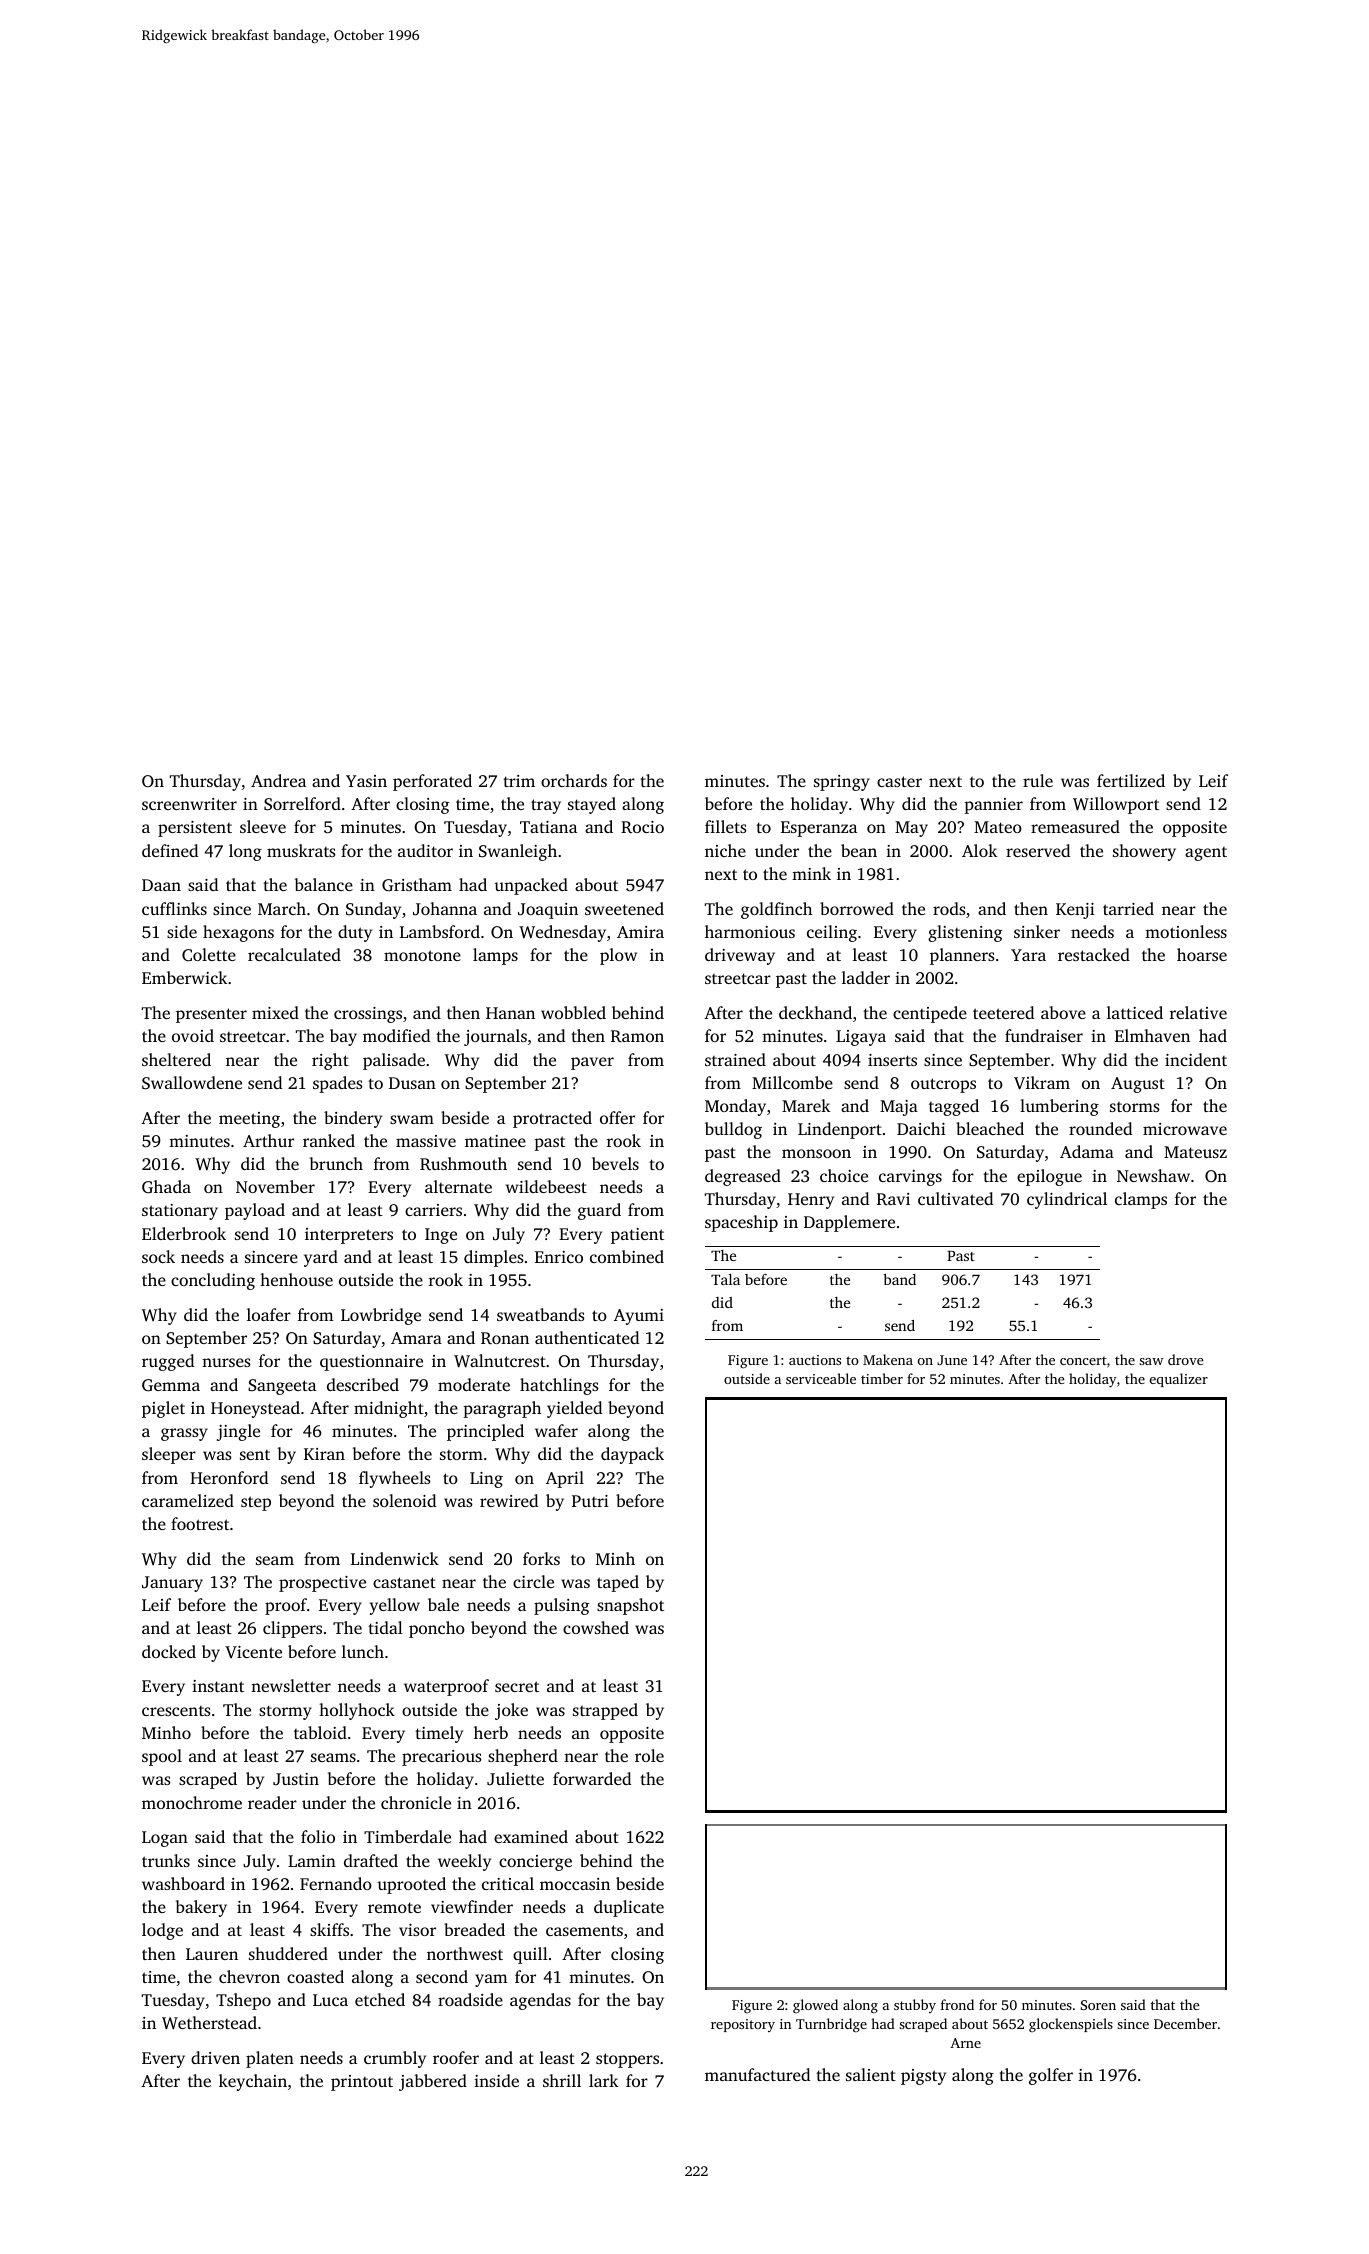 The width and height of the screenshot is (1369, 2254). I want to click on Lindenwick, so click(395, 1558).
